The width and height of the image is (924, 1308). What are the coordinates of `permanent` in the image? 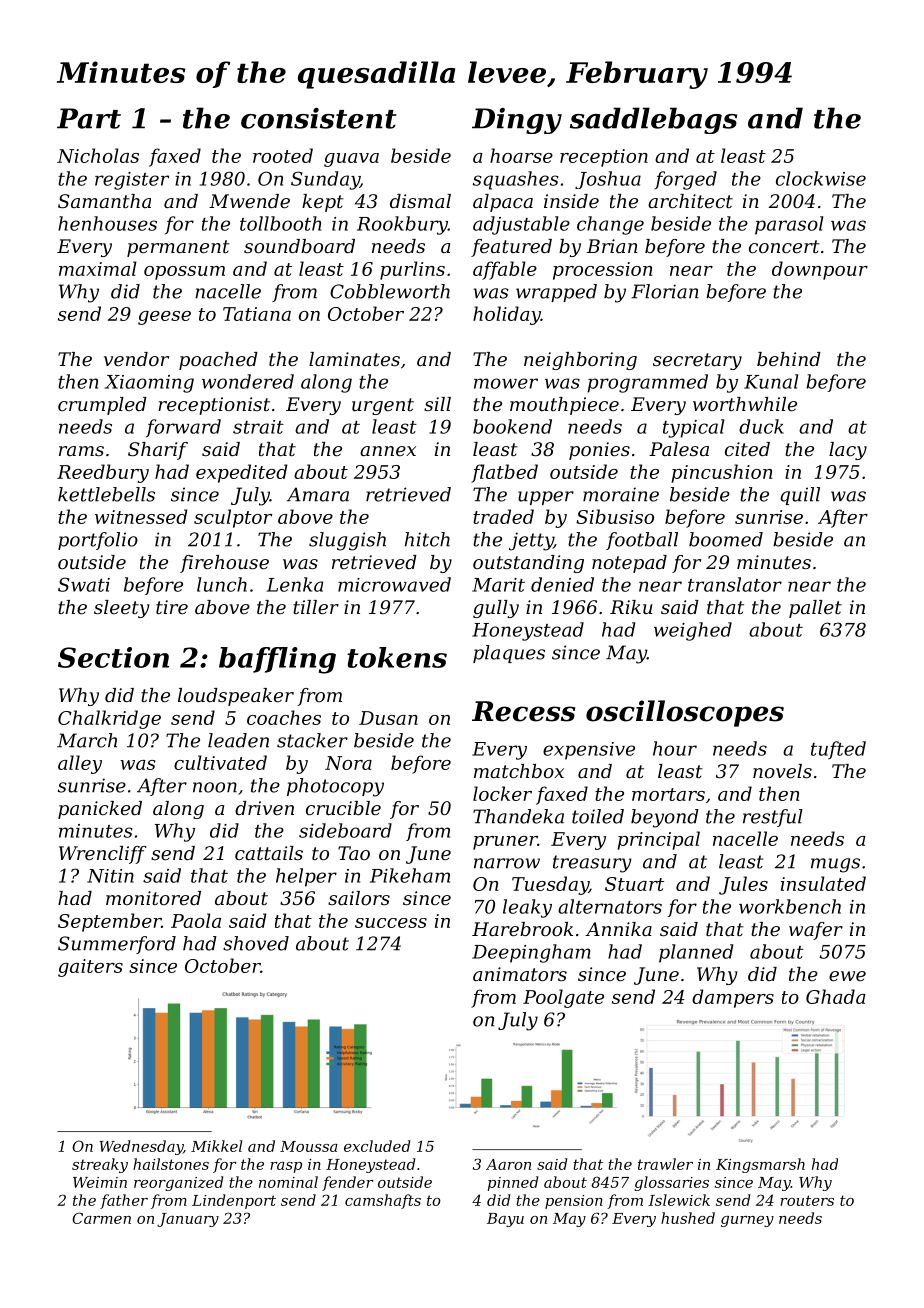 It's located at (178, 248).
